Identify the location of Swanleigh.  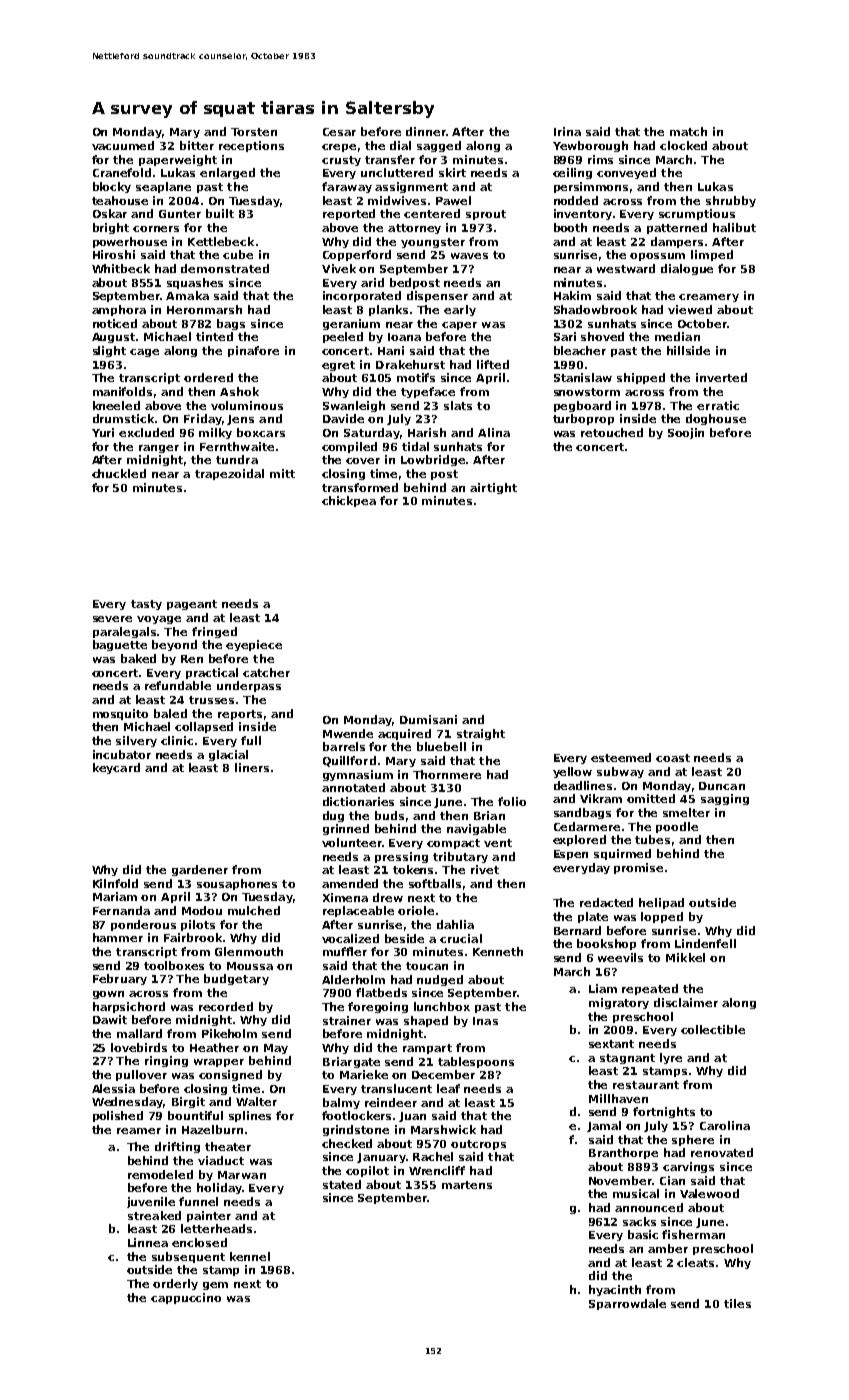
(354, 406).
